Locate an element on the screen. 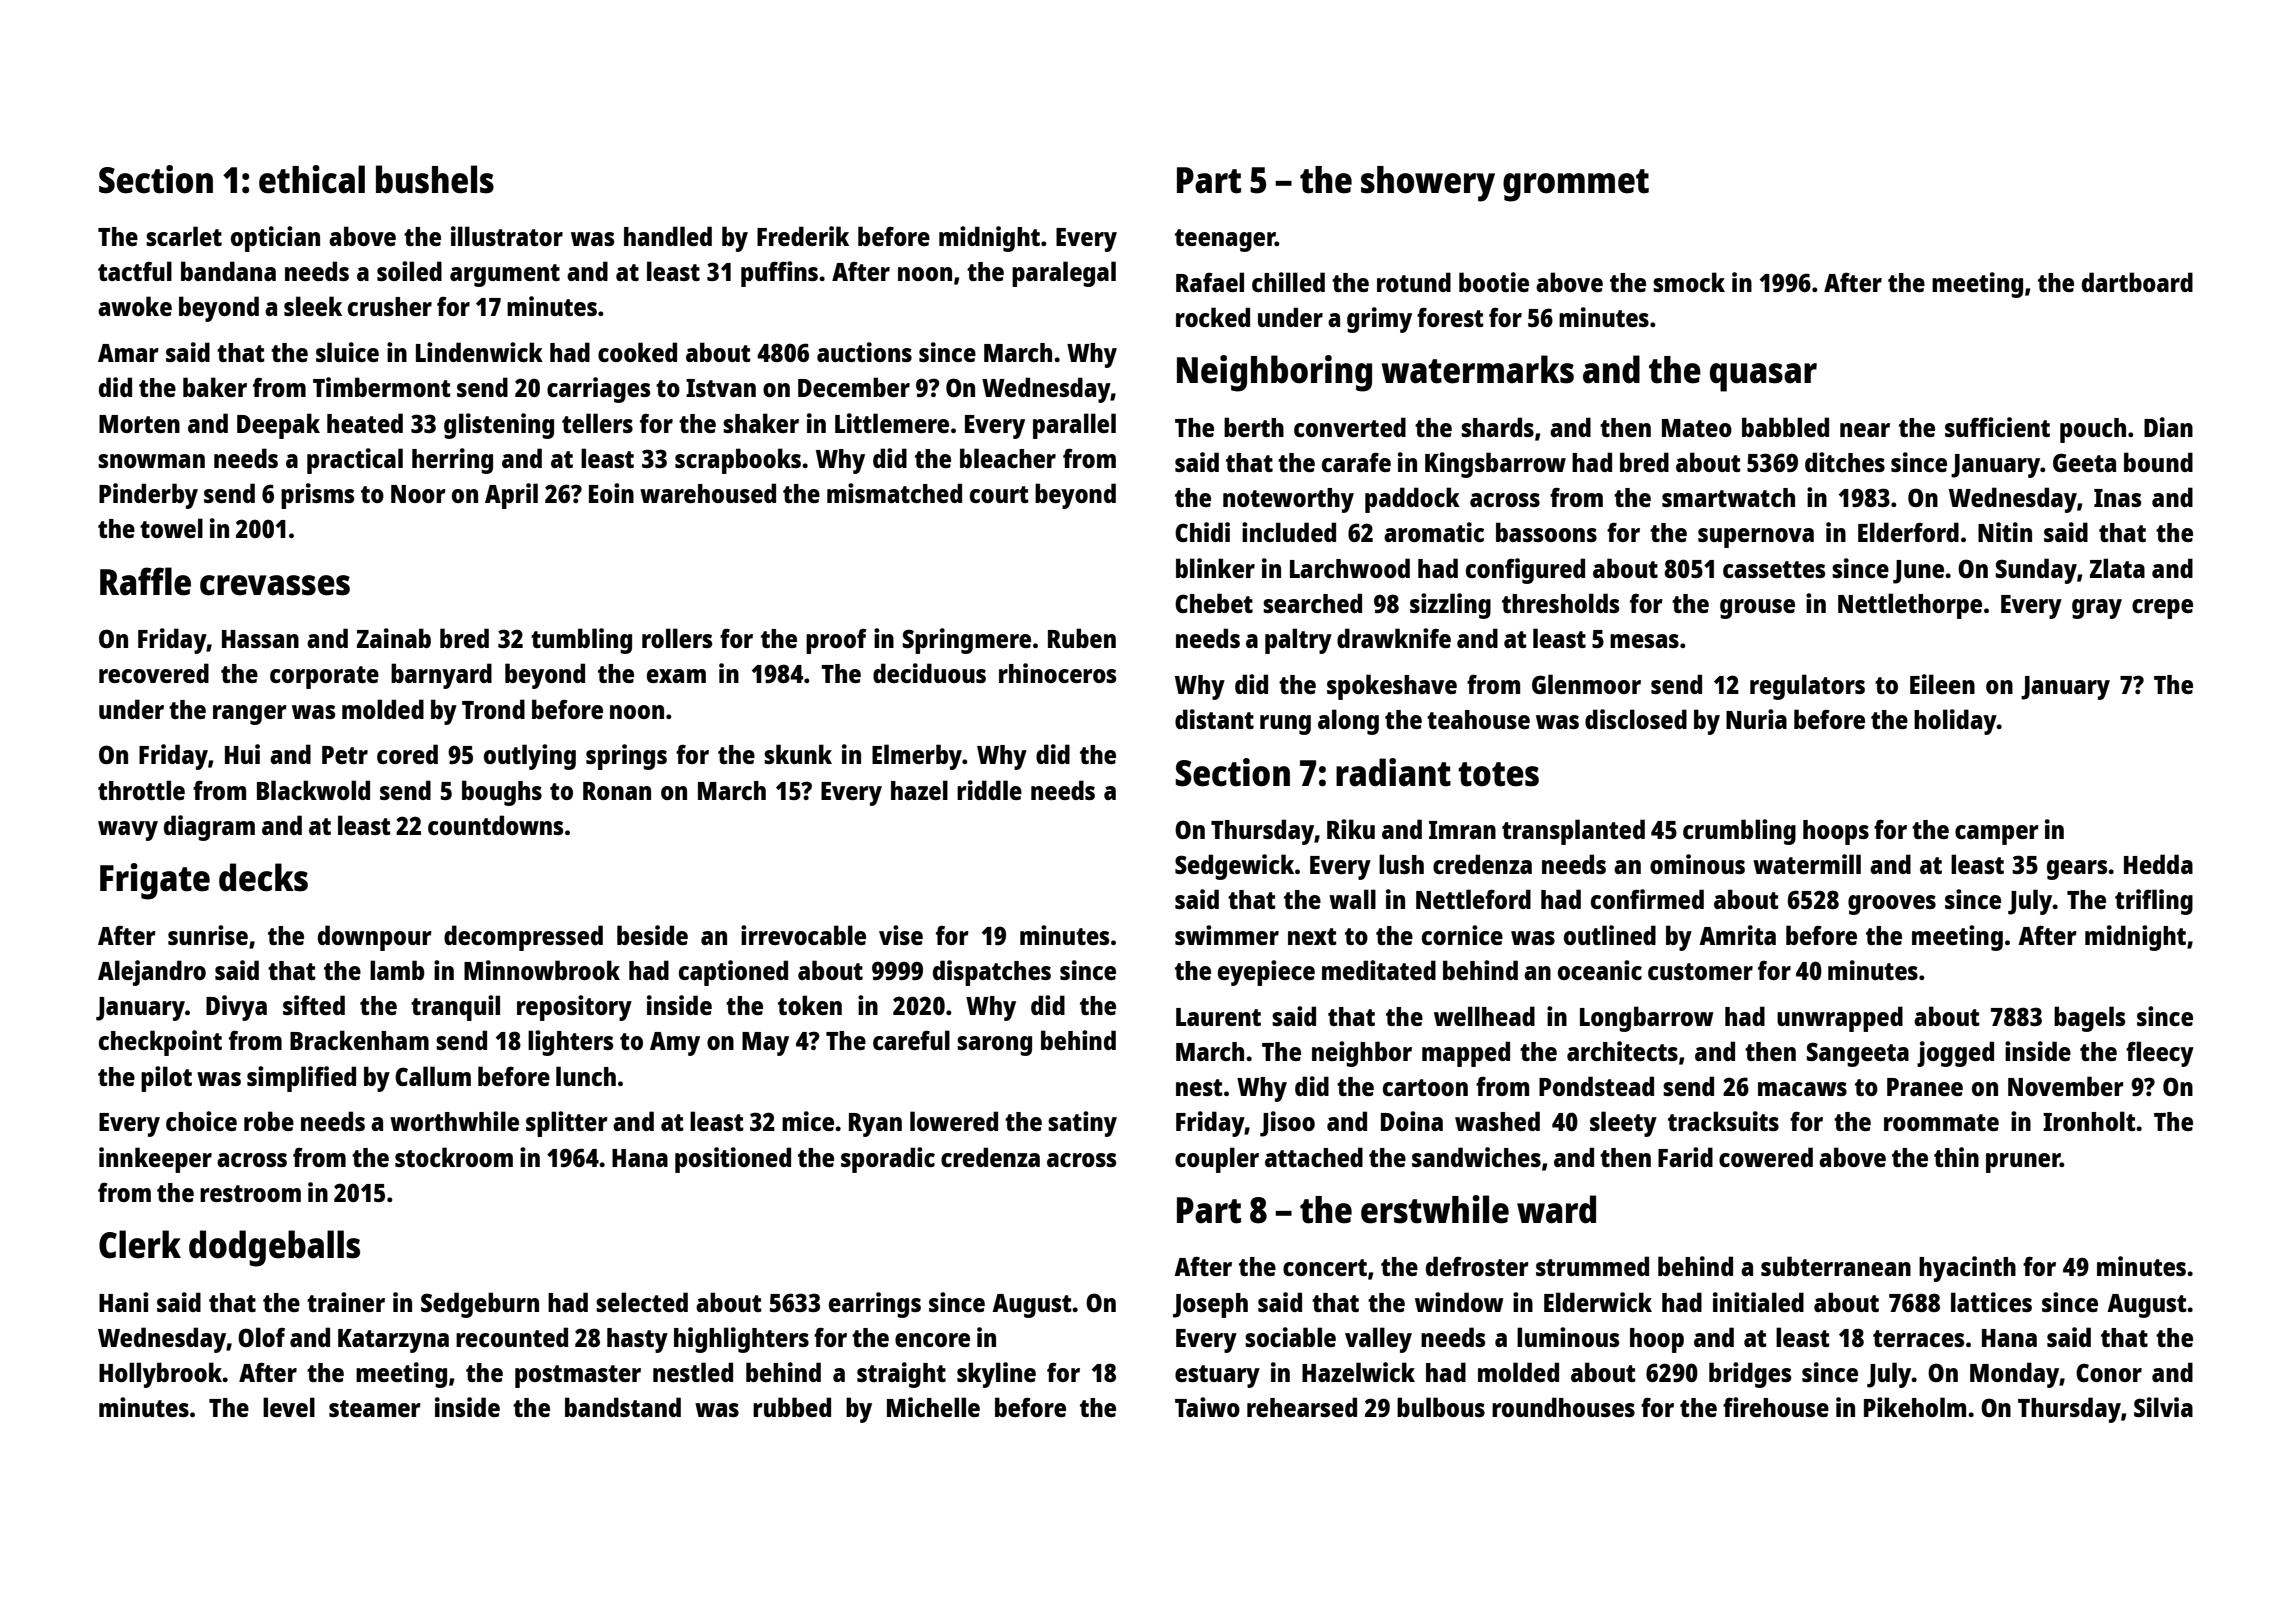 This screenshot has height=1620, width=2292. Alejandro is located at coordinates (152, 973).
